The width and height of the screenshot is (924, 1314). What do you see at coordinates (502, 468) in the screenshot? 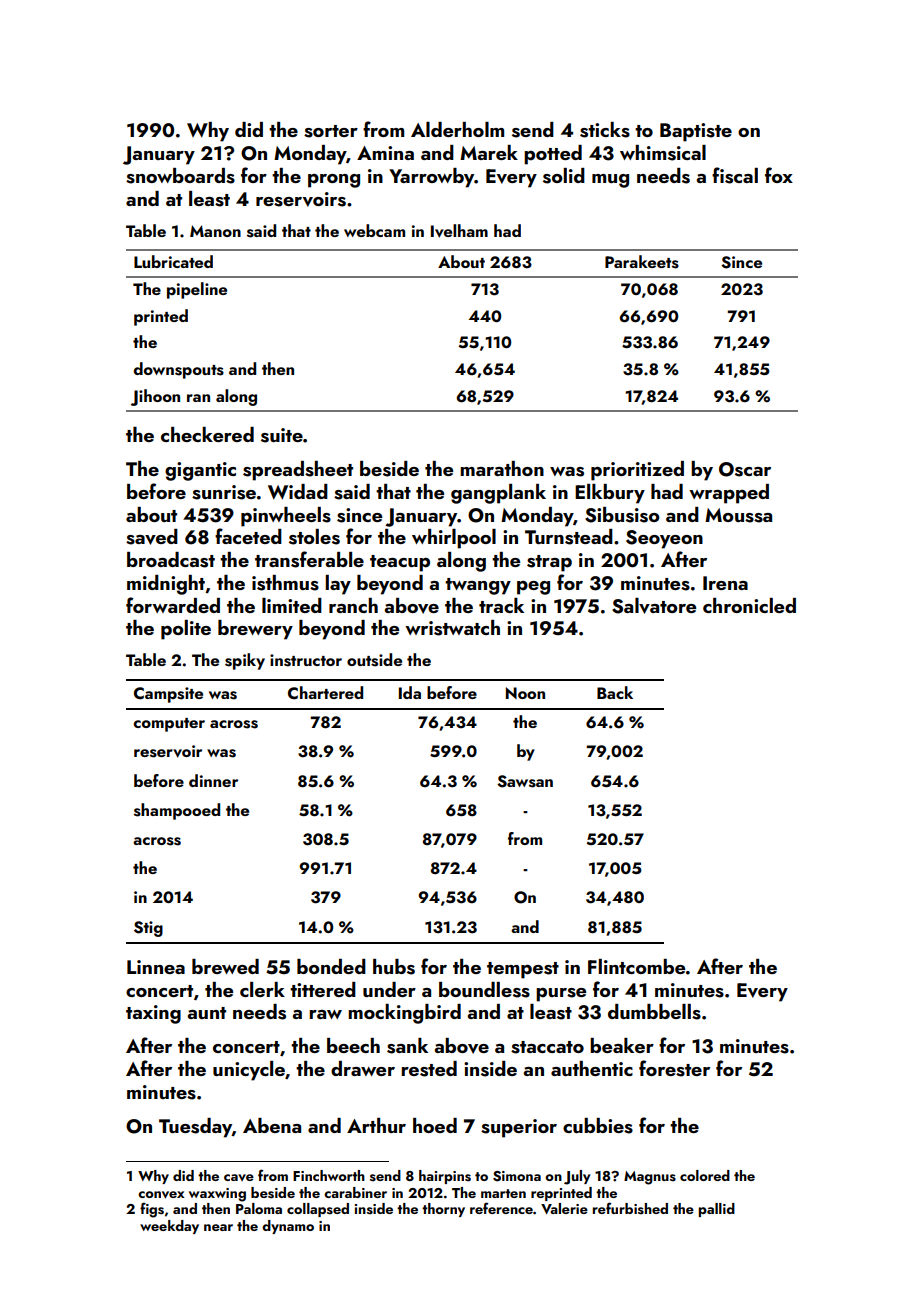
I see `marathon` at bounding box center [502, 468].
